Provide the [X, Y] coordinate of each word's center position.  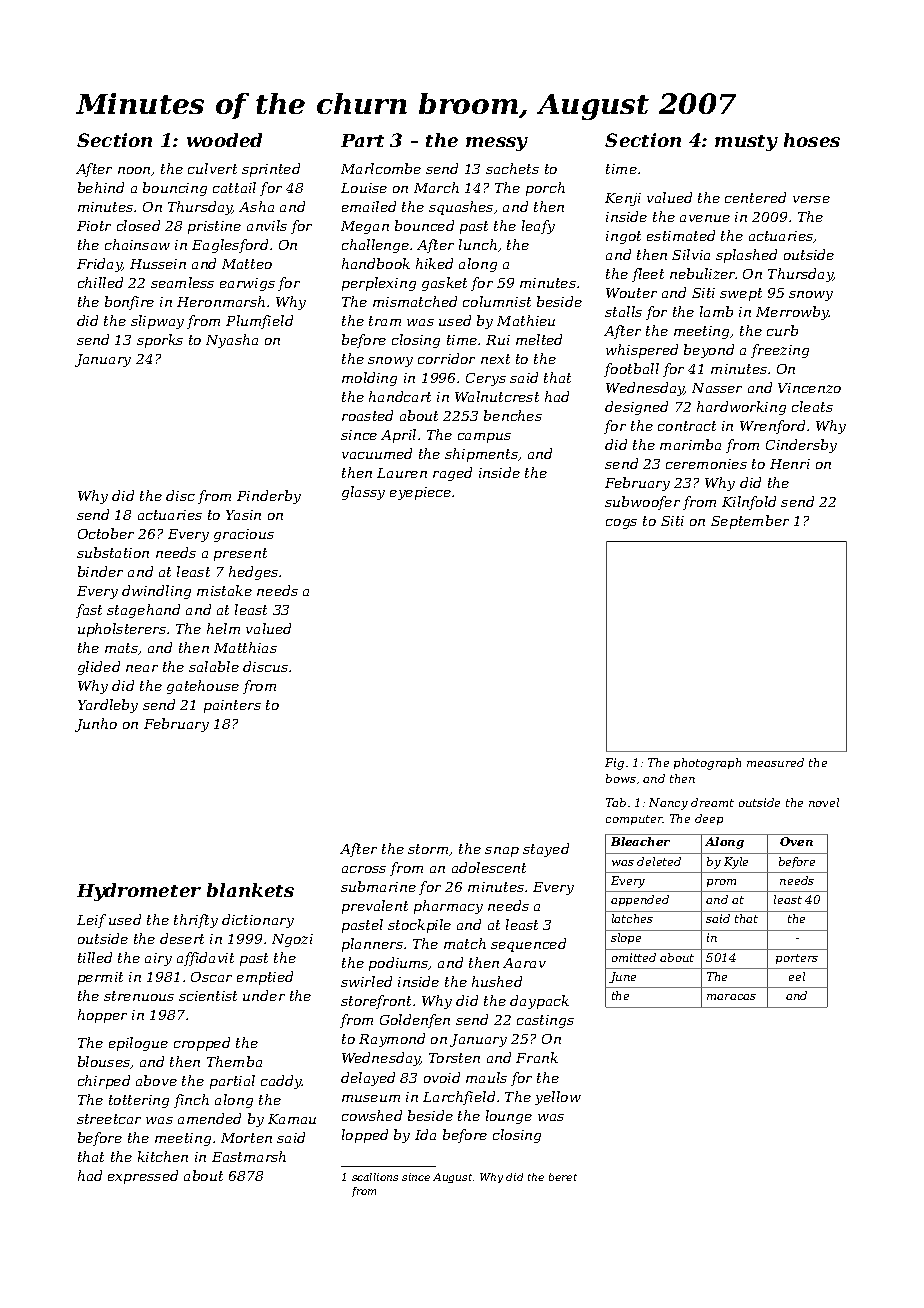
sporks [160, 341]
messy [497, 144]
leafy [538, 227]
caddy [281, 1082]
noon [134, 170]
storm [428, 849]
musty [746, 143]
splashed [746, 256]
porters [797, 959]
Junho [96, 725]
